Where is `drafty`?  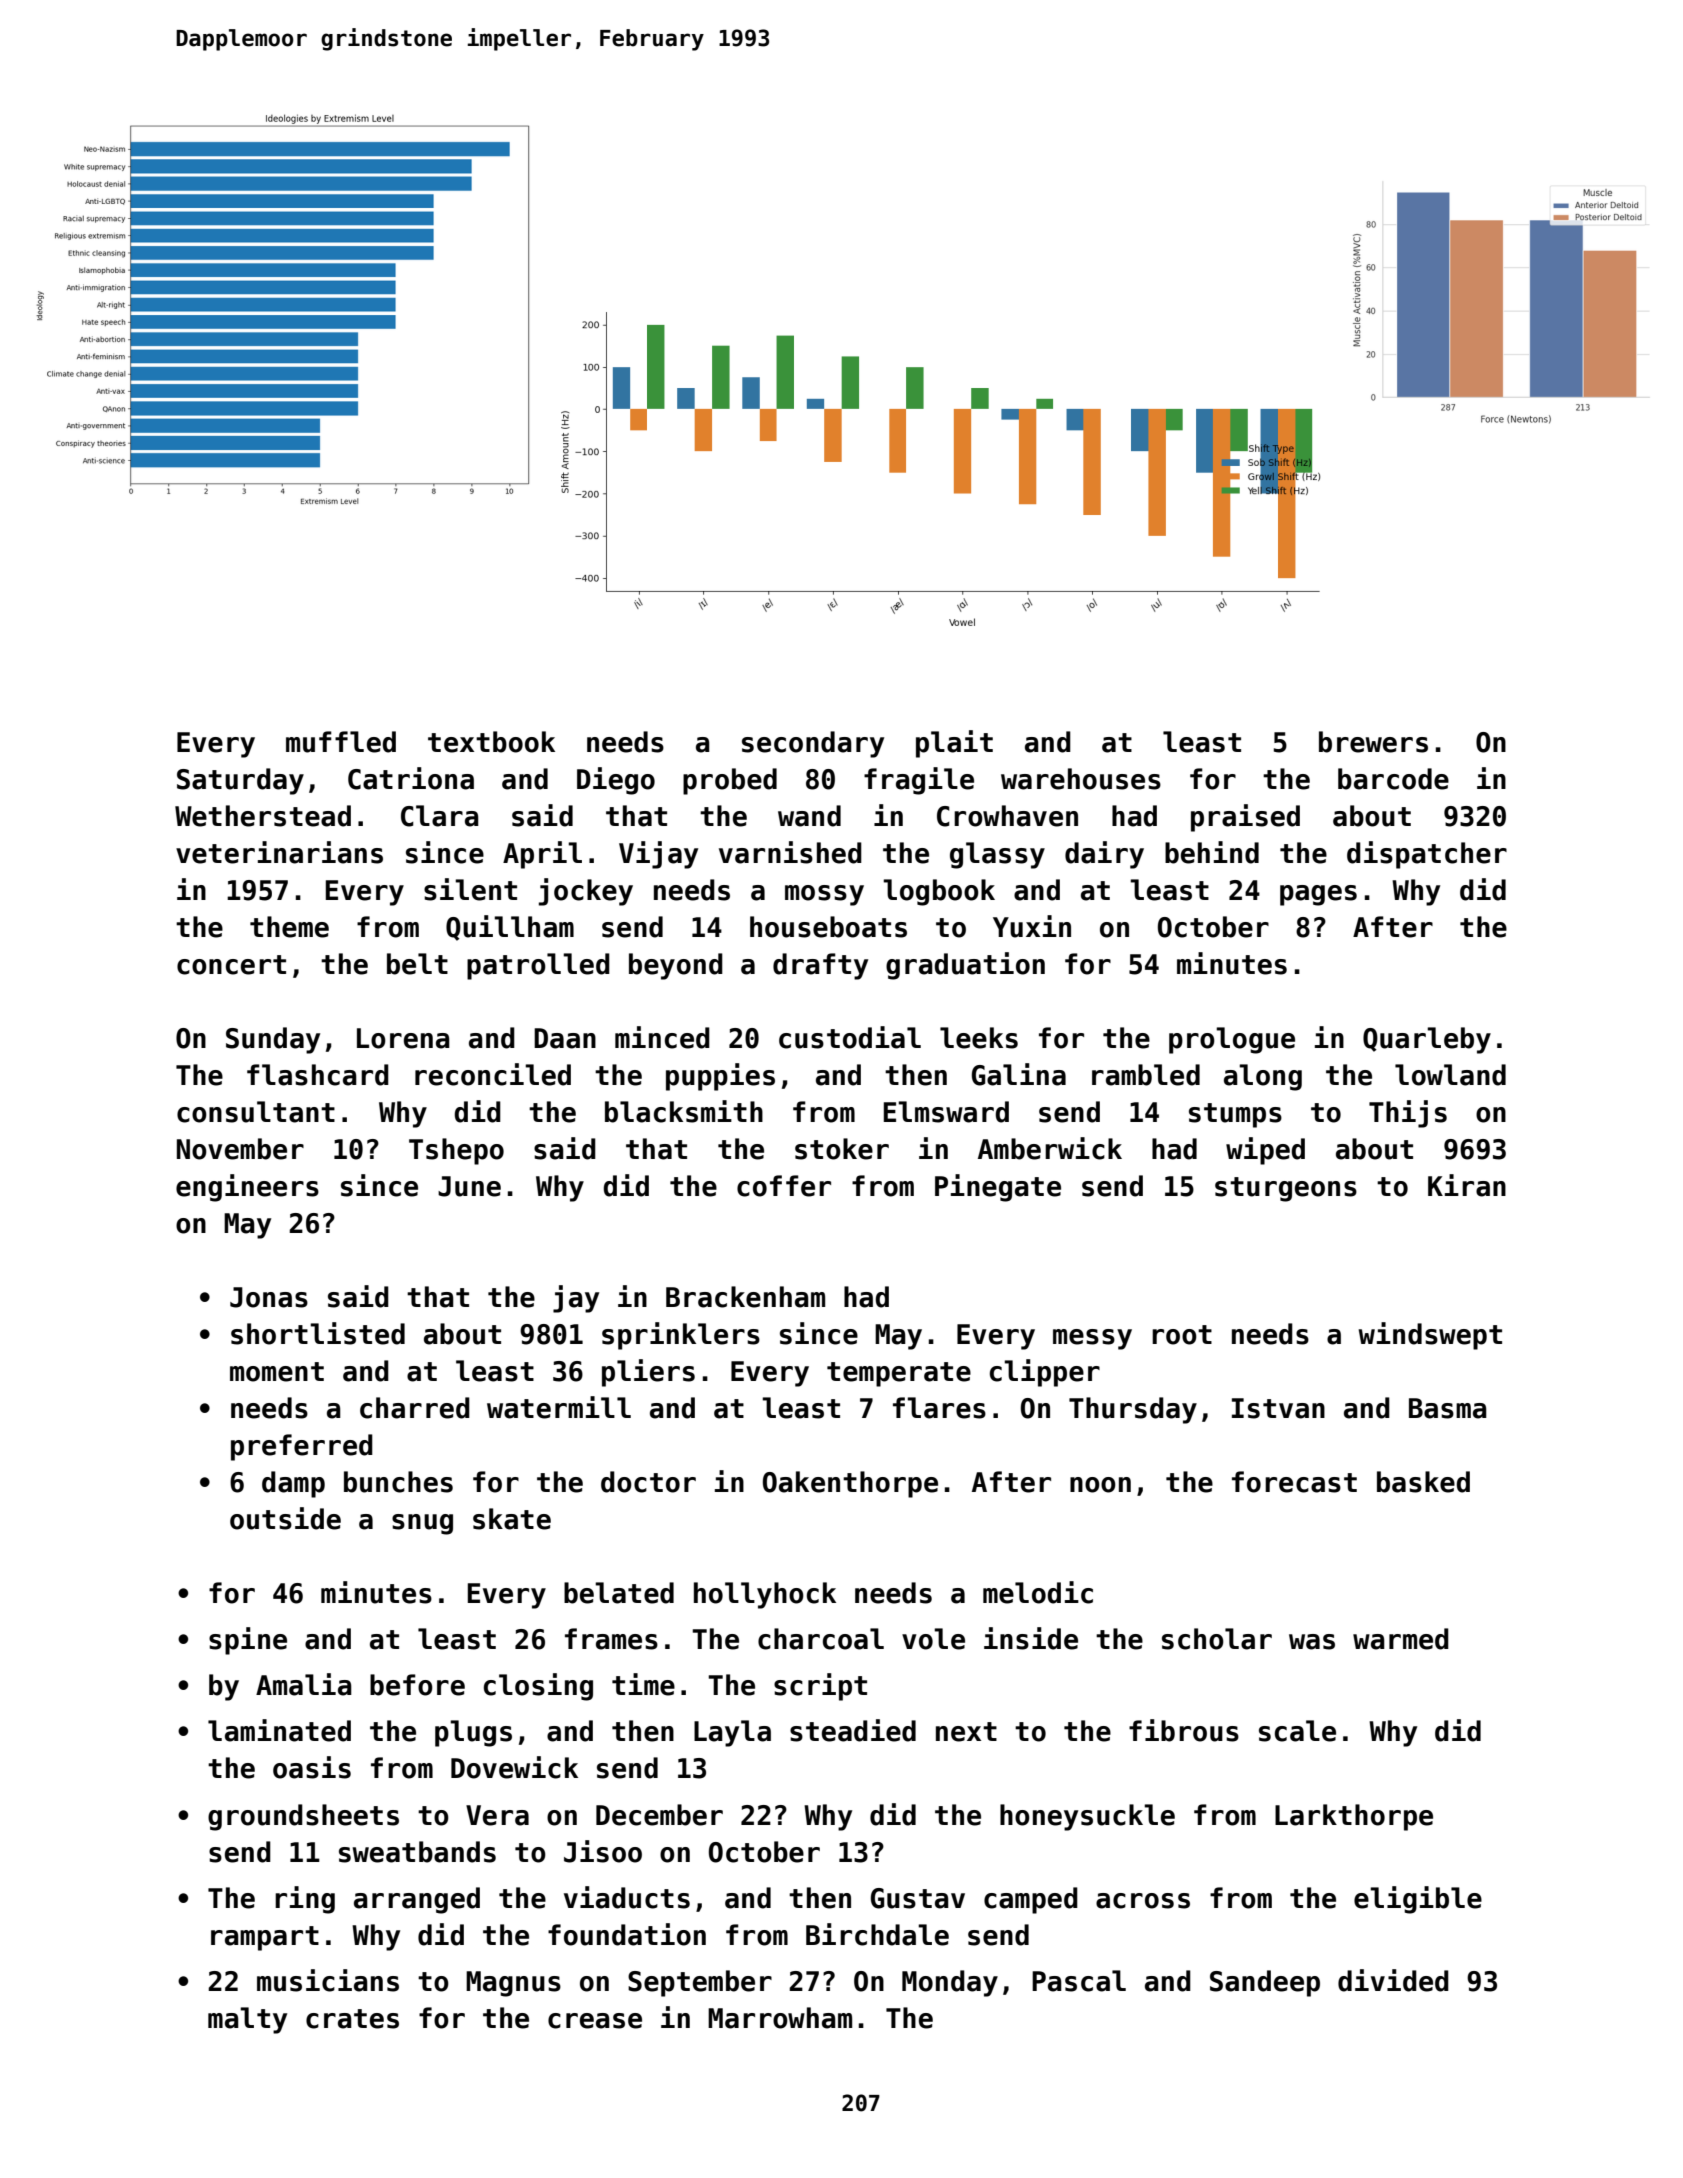
drafty is located at coordinates (820, 966).
